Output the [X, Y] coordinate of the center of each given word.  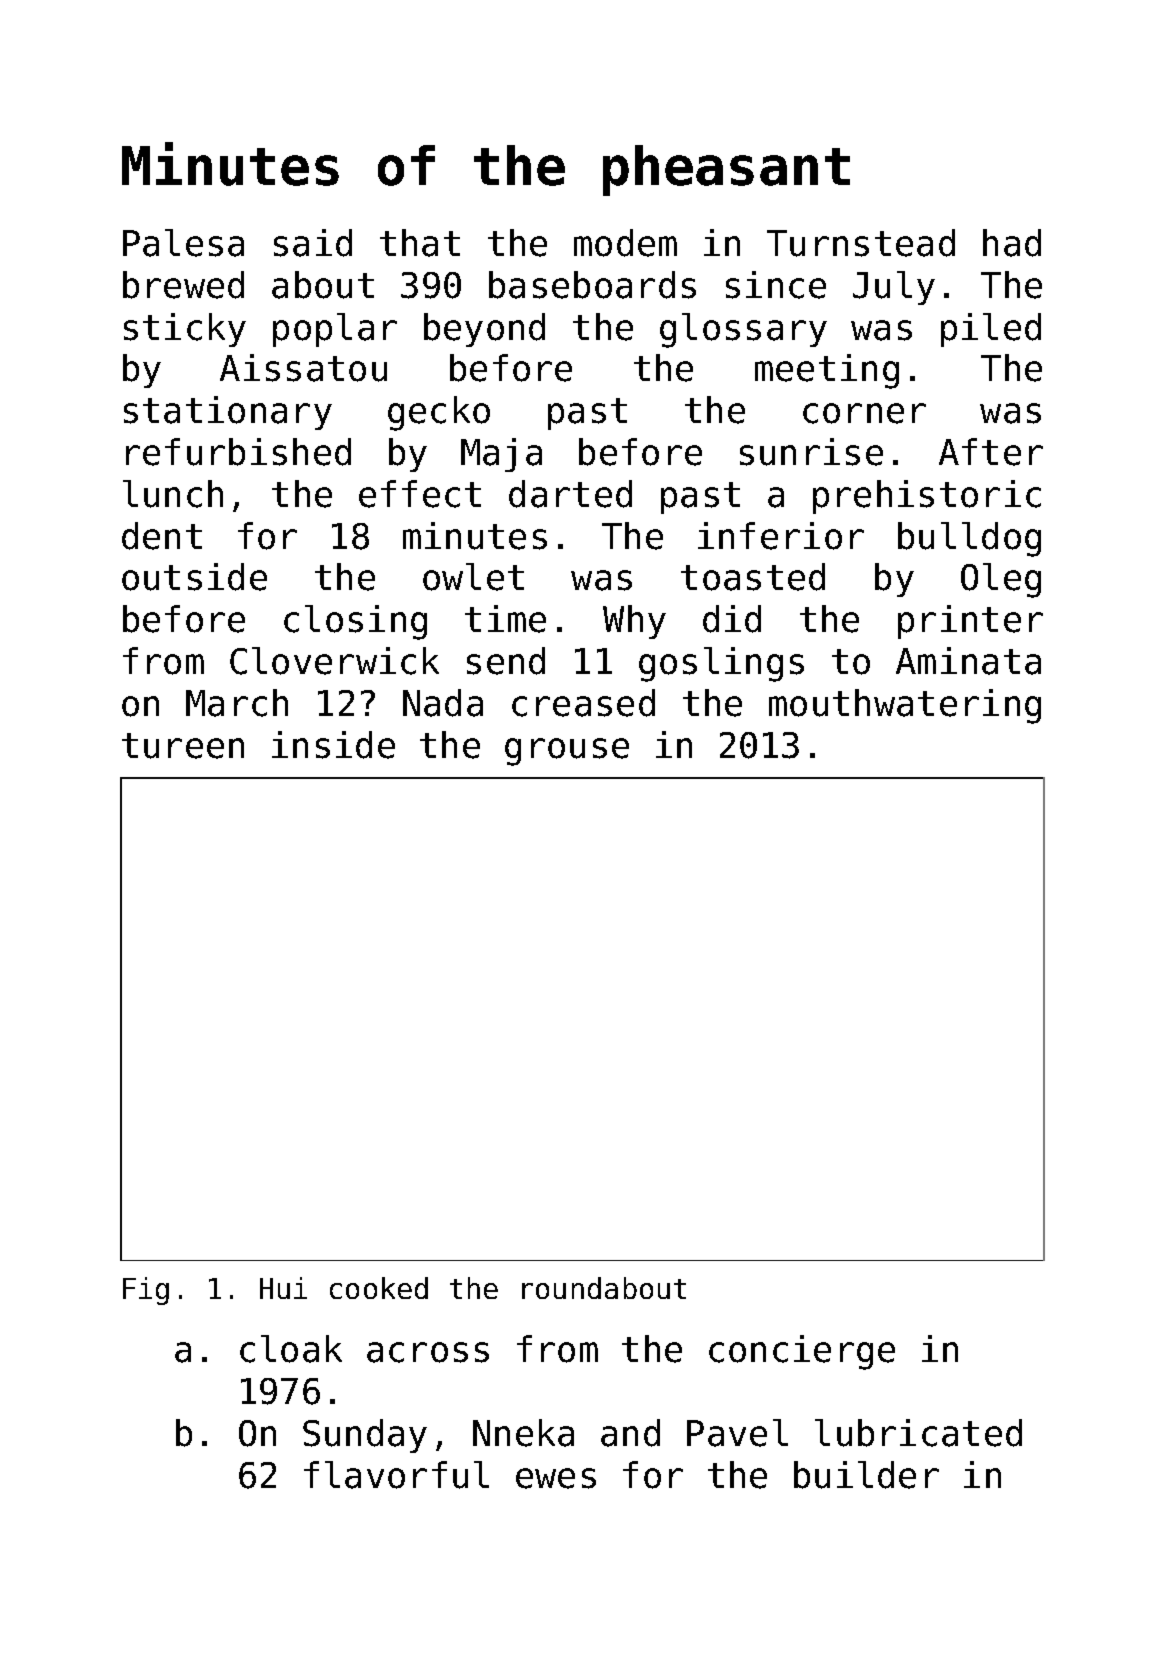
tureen [183, 746]
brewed [183, 285]
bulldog [969, 539]
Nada [443, 703]
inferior [781, 536]
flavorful [396, 1475]
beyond [484, 330]
